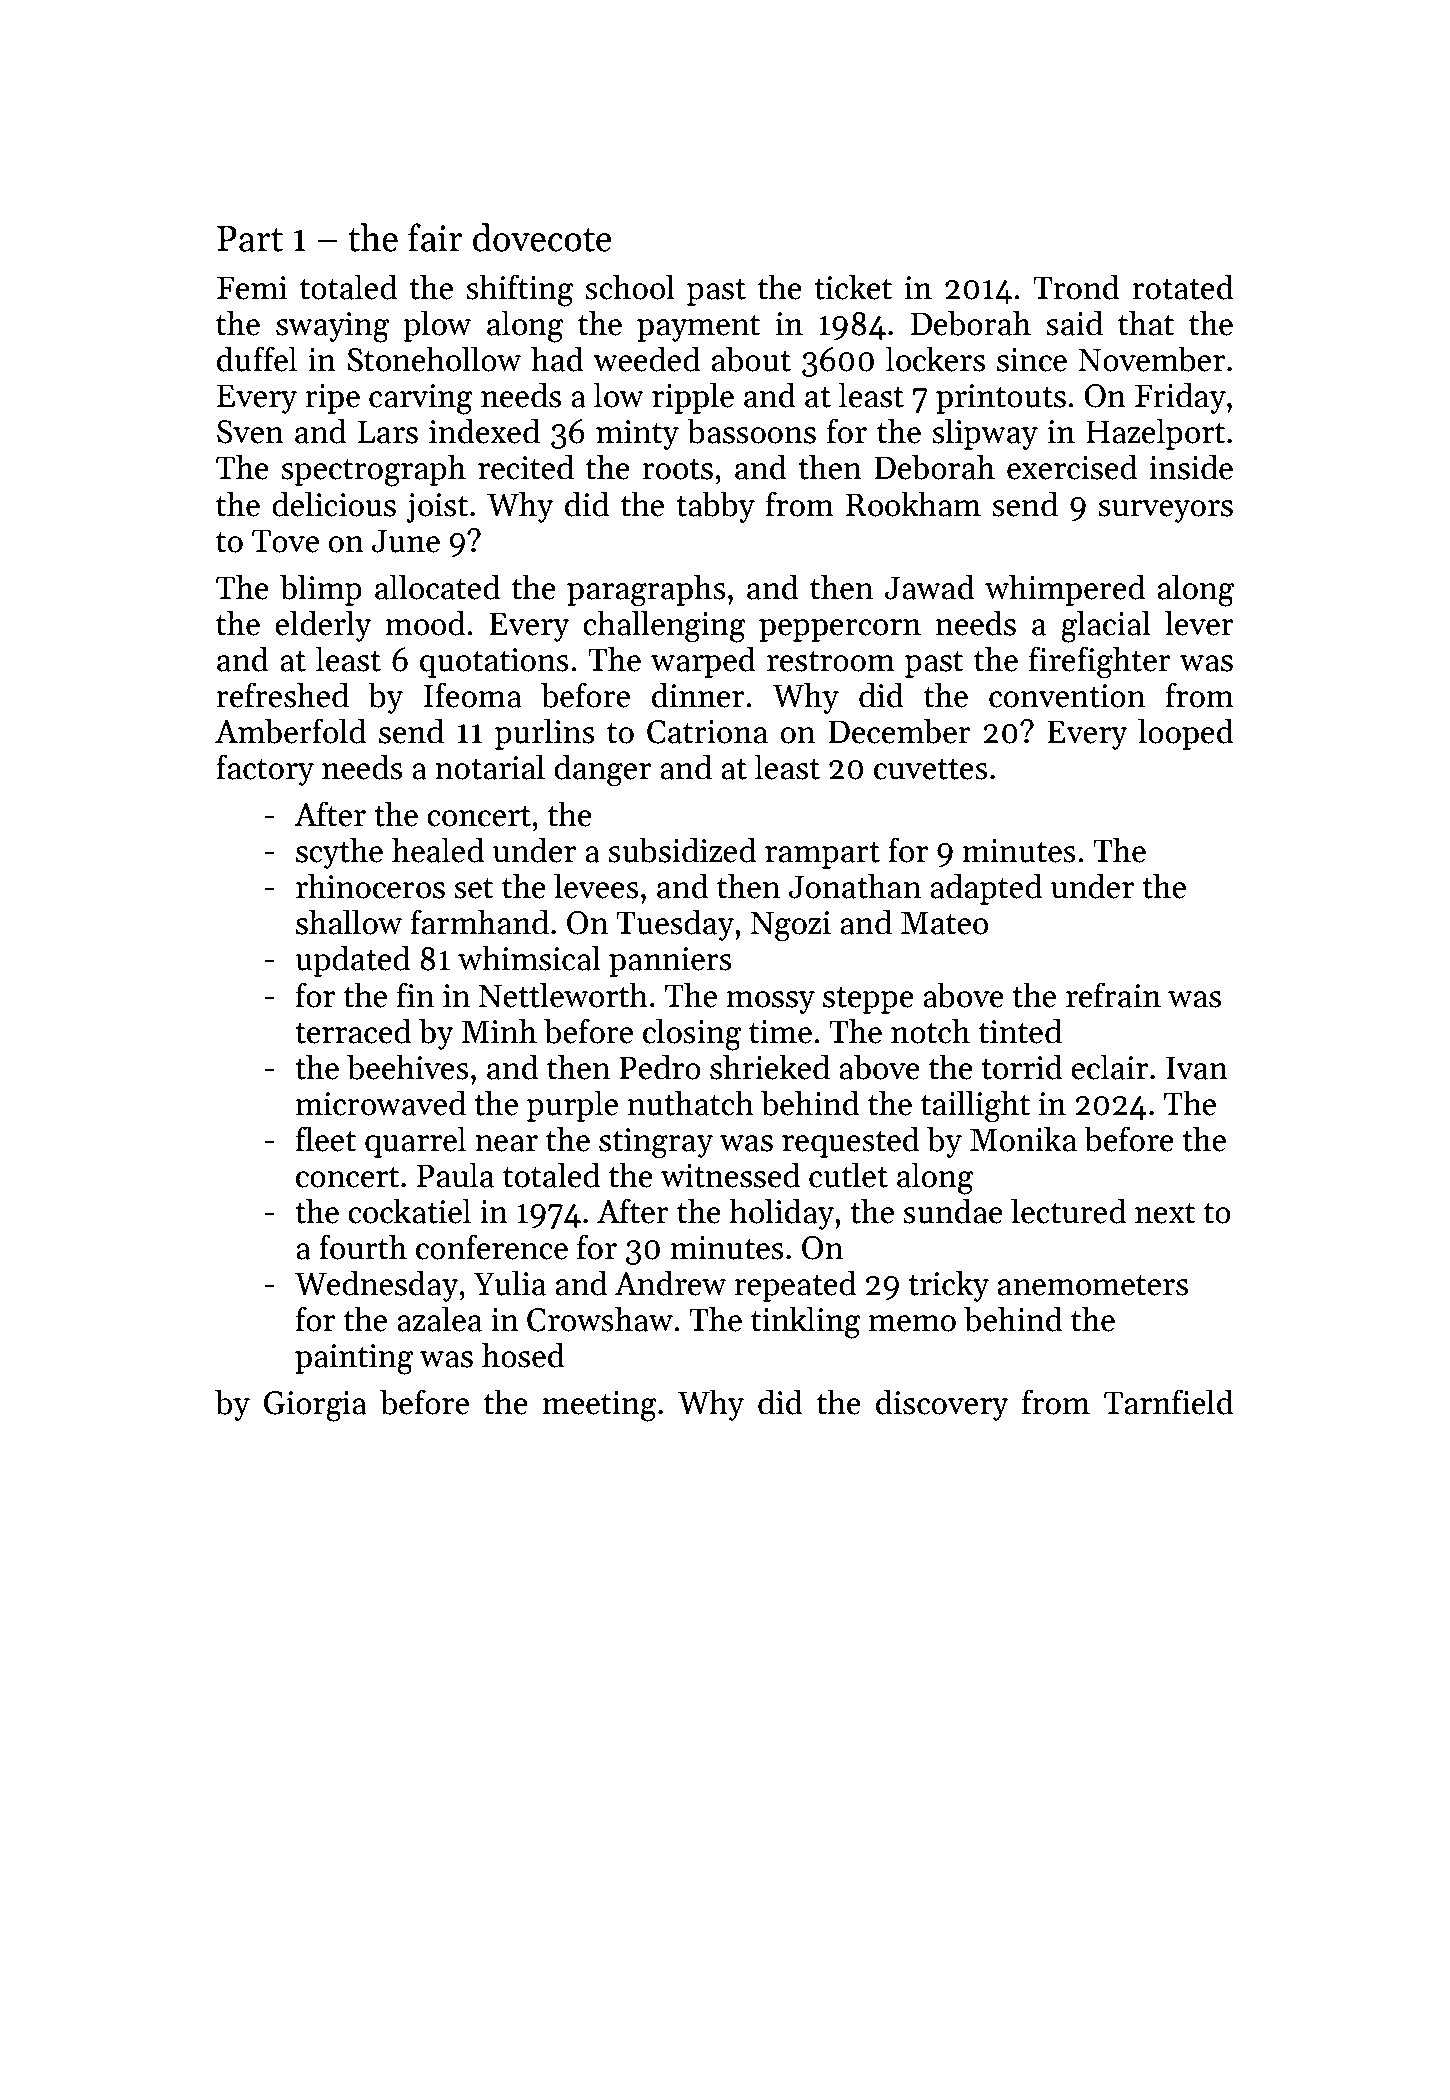  Describe the element at coordinates (315, 1406) in the screenshot. I see `Giorgia` at that location.
